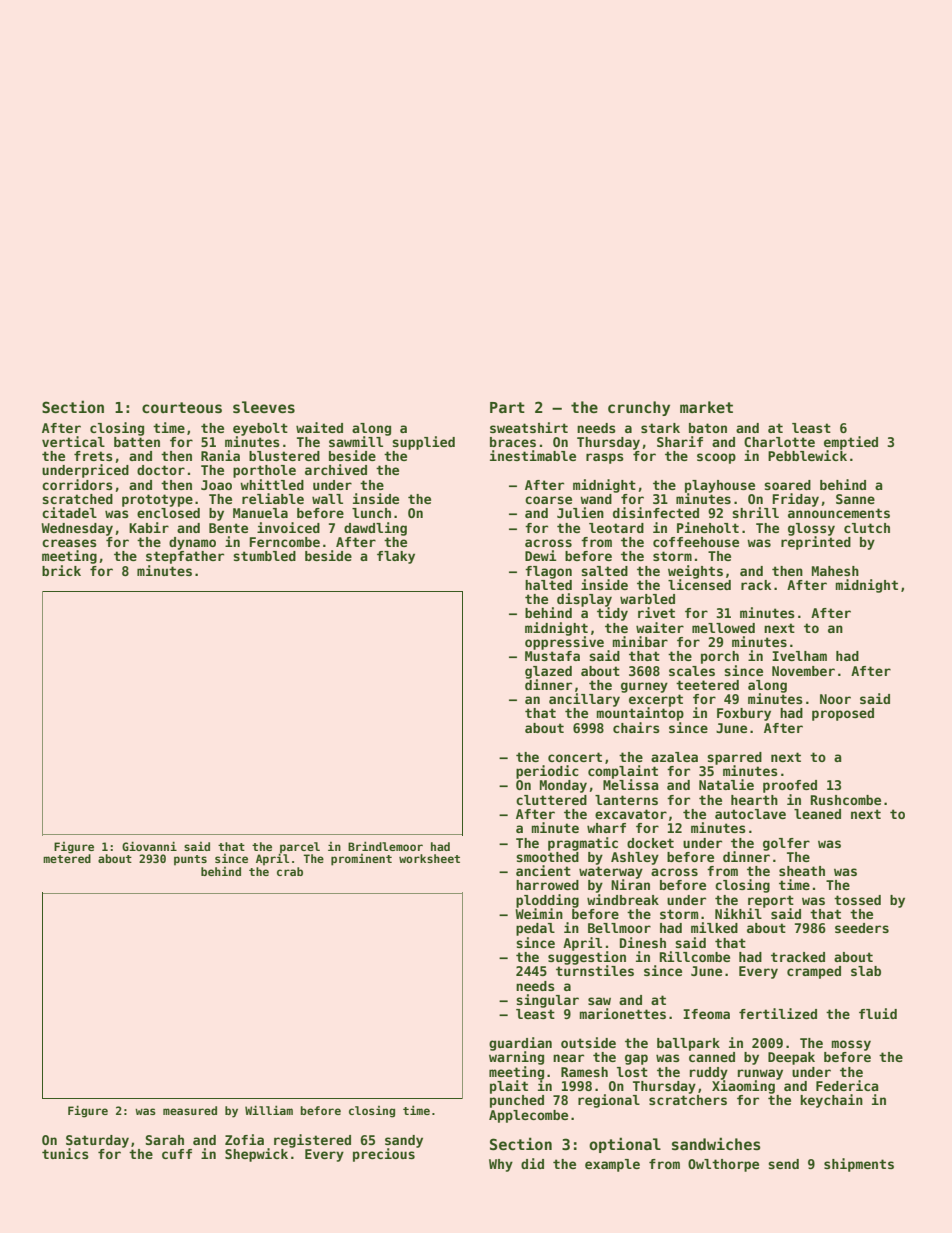 The height and width of the image is (1233, 952). Describe the element at coordinates (547, 772) in the image. I see `periodic` at that location.
